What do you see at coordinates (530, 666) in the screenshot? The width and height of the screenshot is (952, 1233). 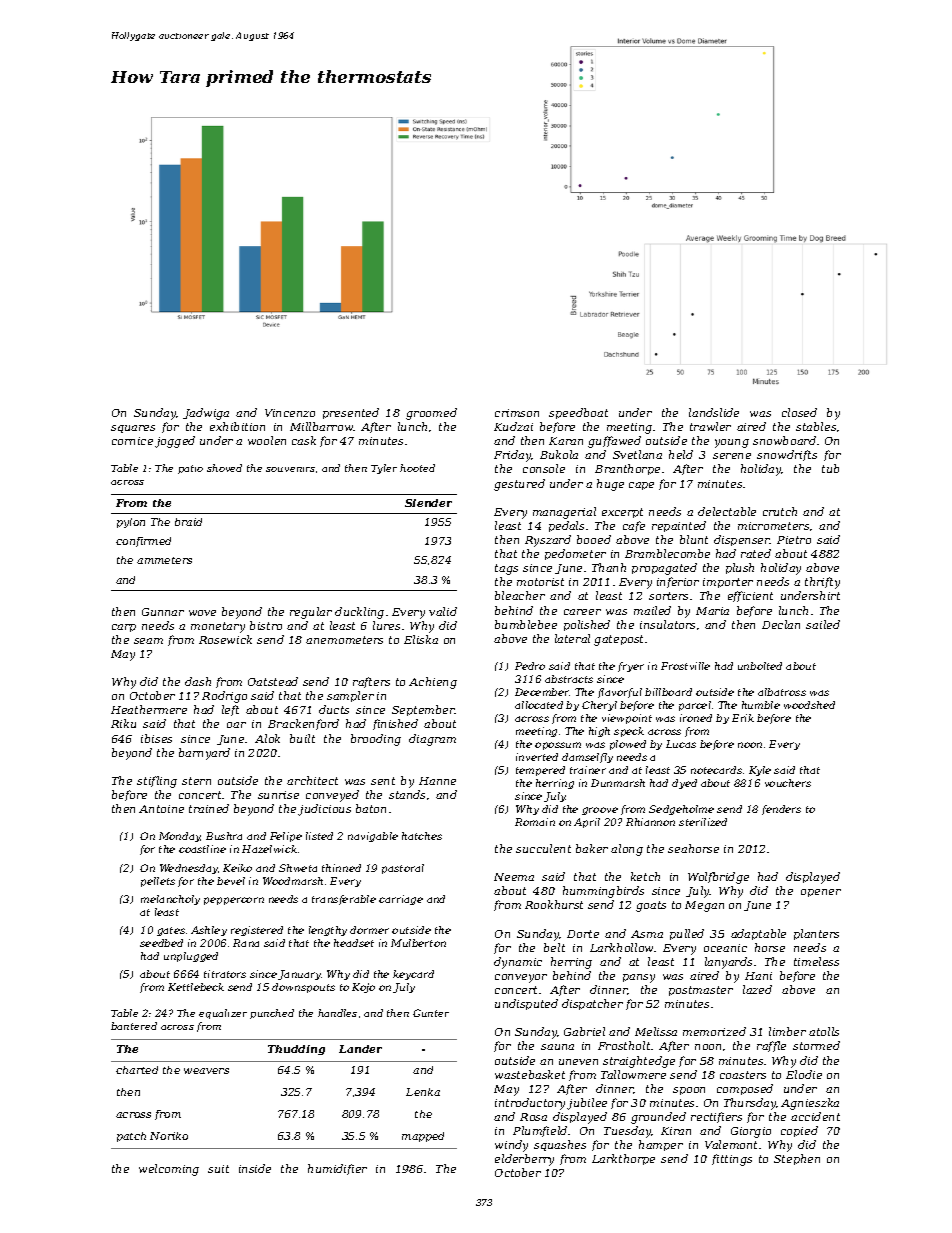 I see `Pedro` at bounding box center [530, 666].
